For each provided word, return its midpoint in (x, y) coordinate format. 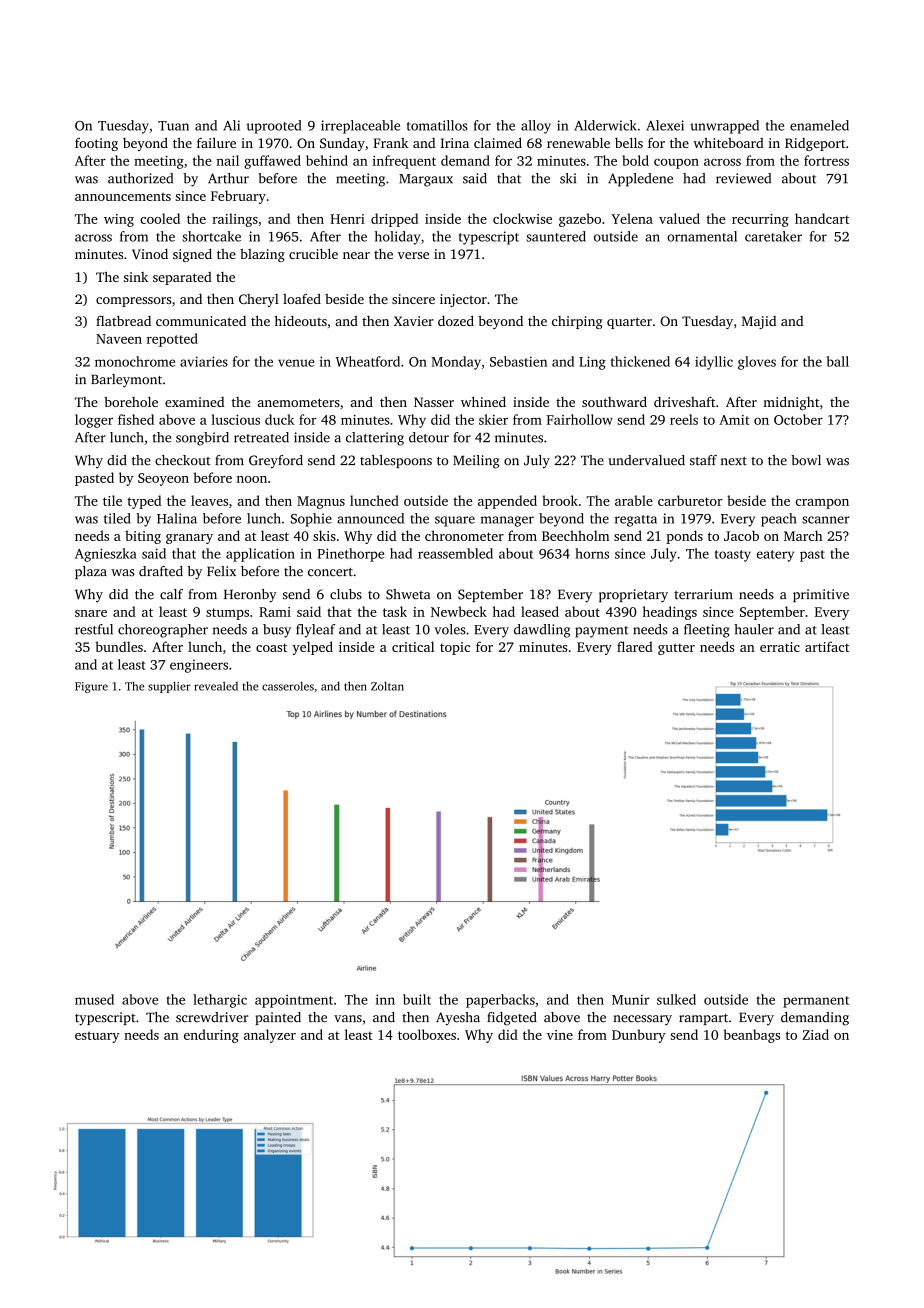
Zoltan (387, 686)
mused (94, 999)
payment (602, 632)
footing (96, 144)
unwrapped (724, 127)
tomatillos (437, 125)
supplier (169, 687)
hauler (754, 629)
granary (189, 539)
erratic (780, 647)
